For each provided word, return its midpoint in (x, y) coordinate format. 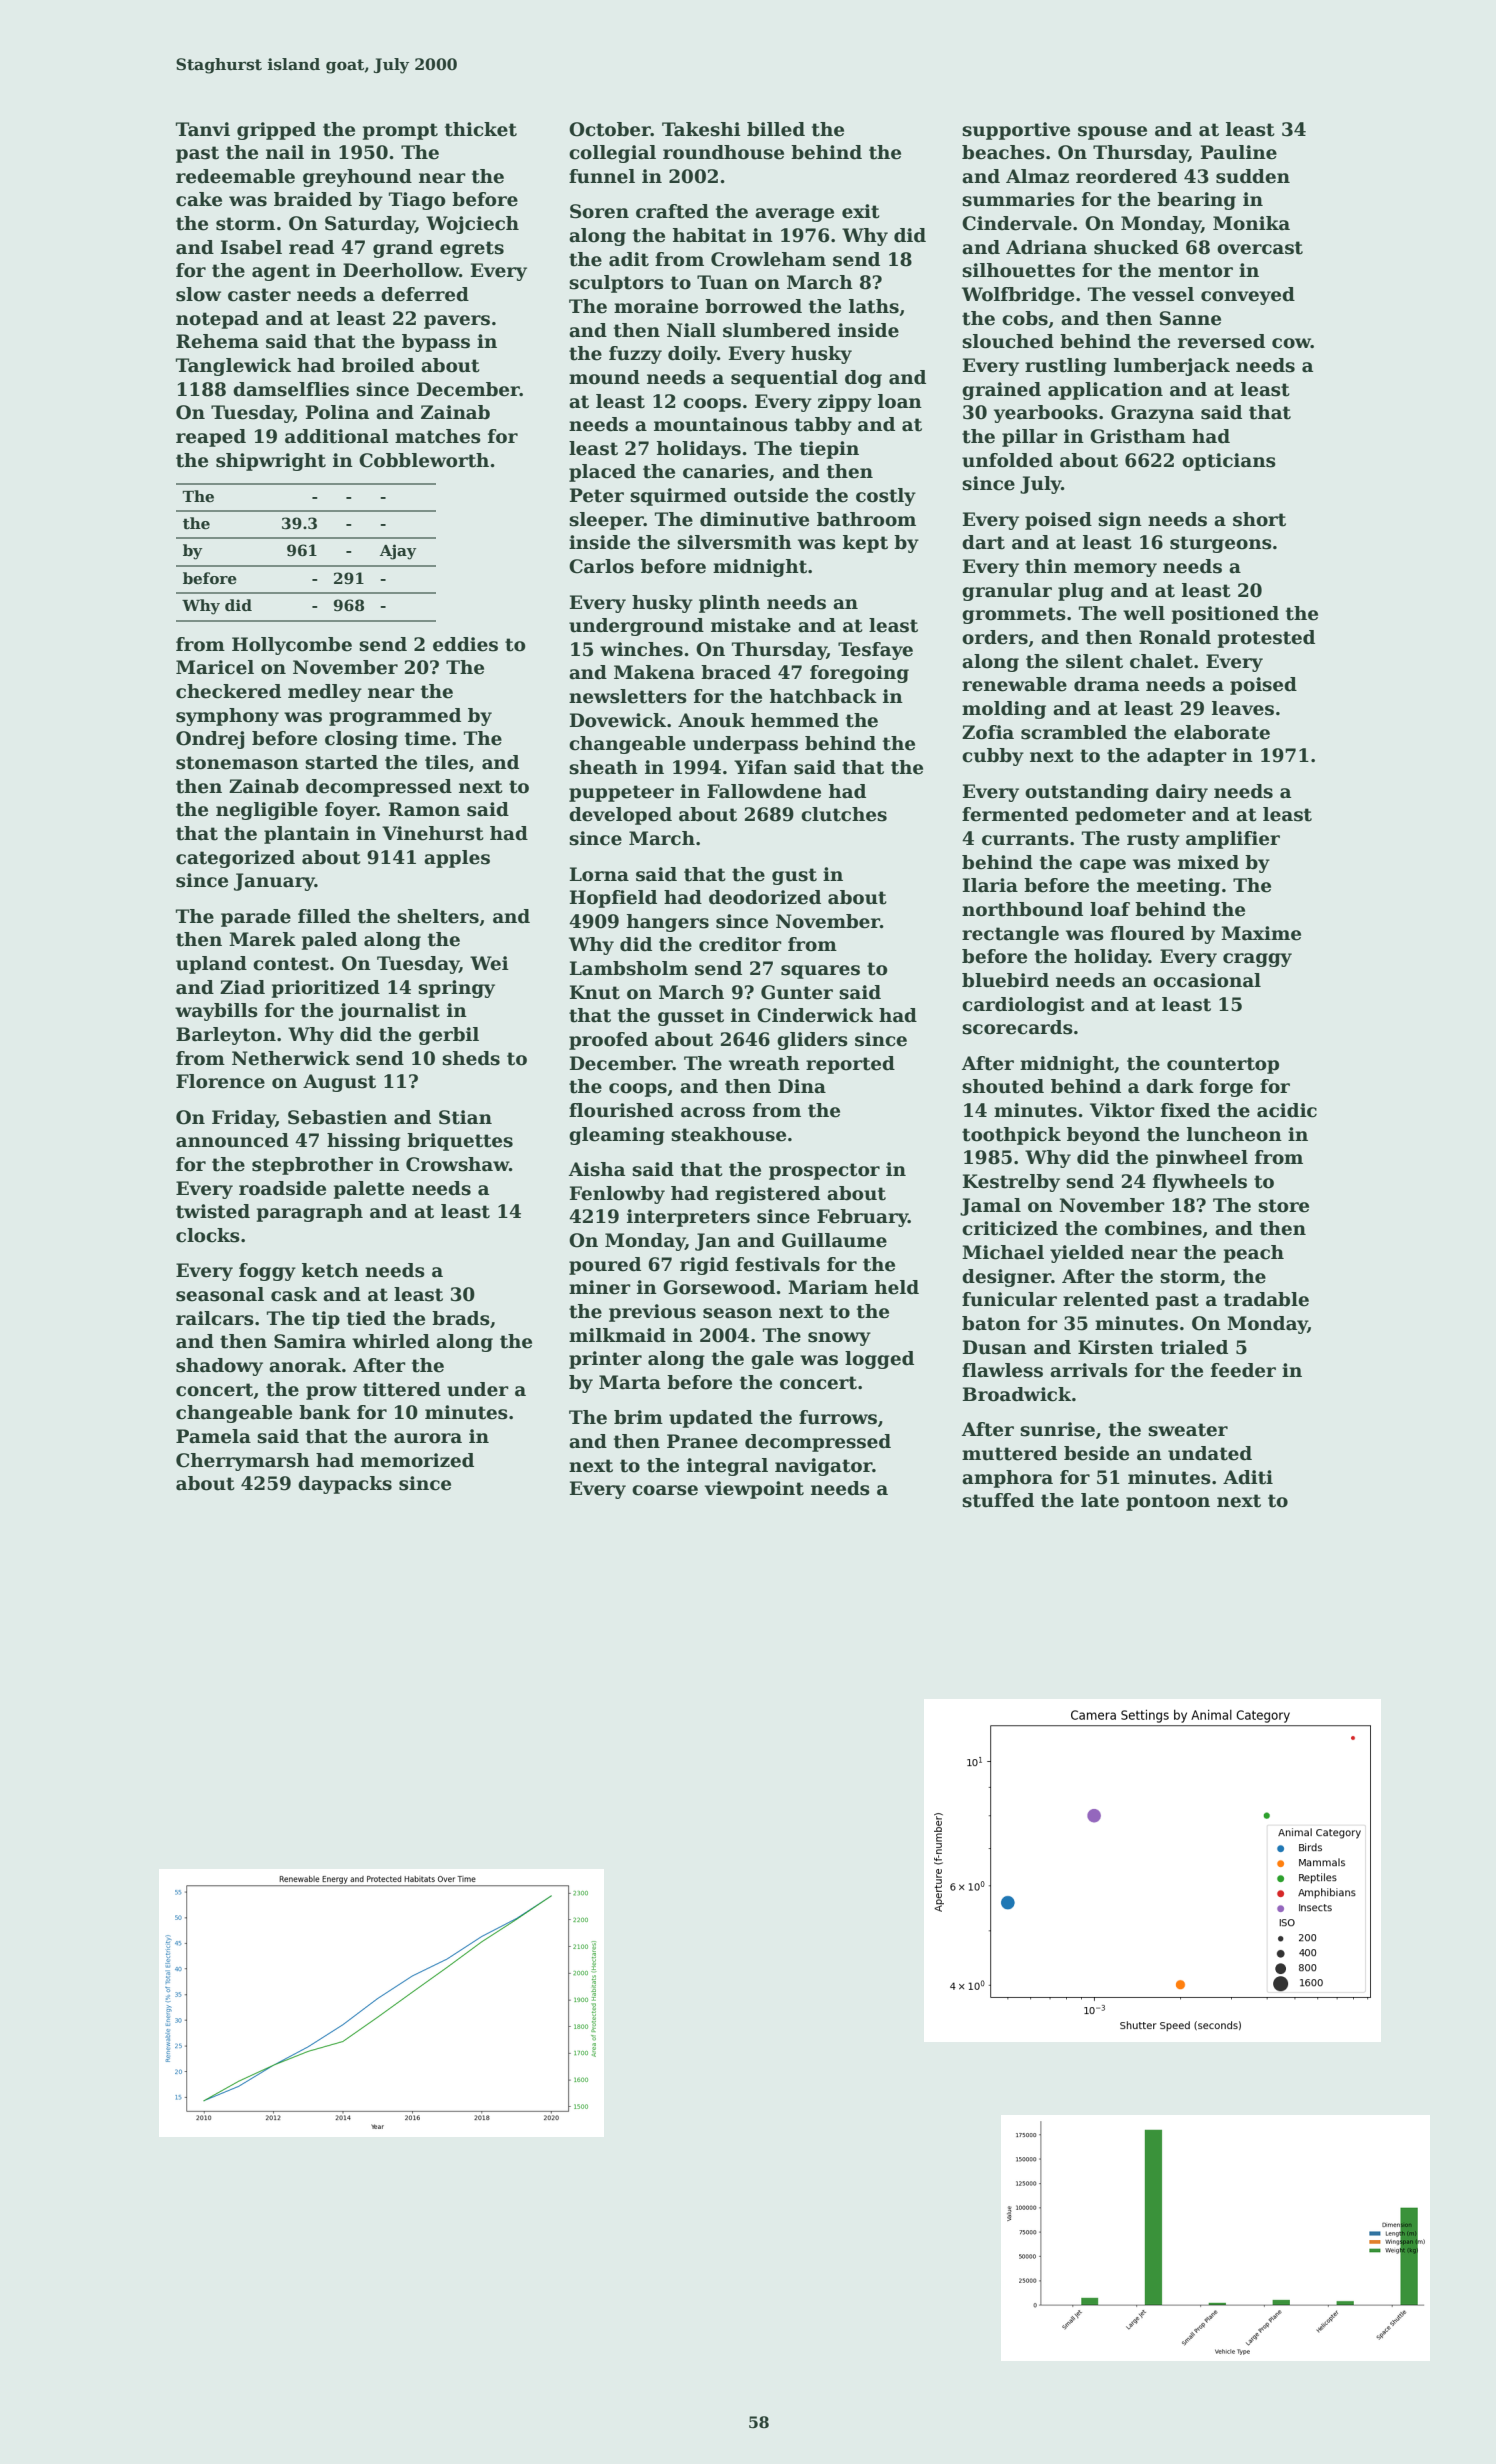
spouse (1112, 133)
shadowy (219, 1367)
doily (692, 355)
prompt (400, 131)
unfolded (1007, 460)
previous (652, 1313)
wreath (764, 1063)
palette (369, 1190)
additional (337, 436)
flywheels (1200, 1183)
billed (776, 129)
